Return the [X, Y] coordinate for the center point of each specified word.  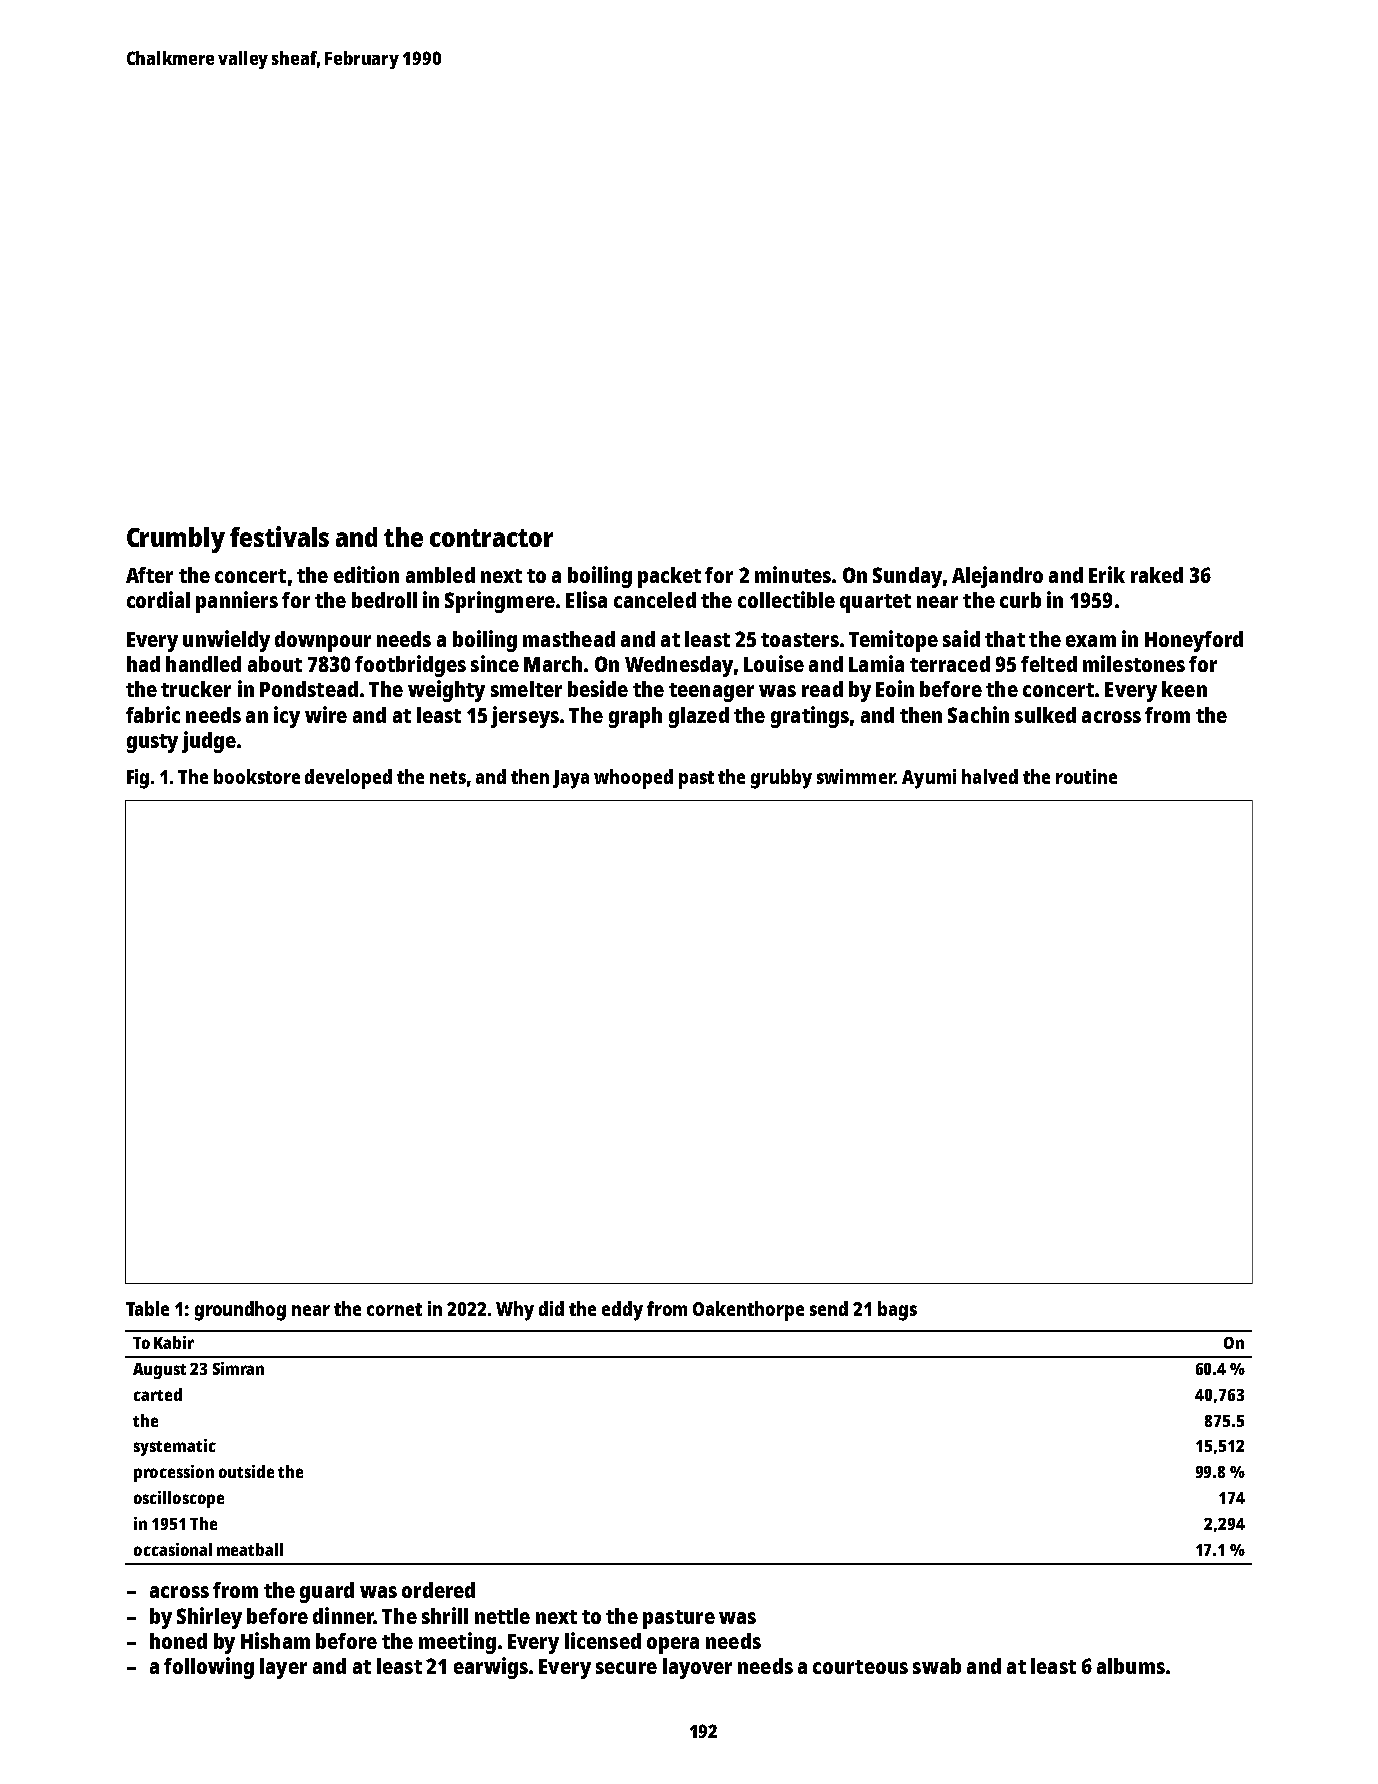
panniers [237, 602]
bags [897, 1311]
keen [1184, 689]
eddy [622, 1311]
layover [697, 1668]
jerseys [525, 717]
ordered [438, 1590]
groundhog [240, 1311]
